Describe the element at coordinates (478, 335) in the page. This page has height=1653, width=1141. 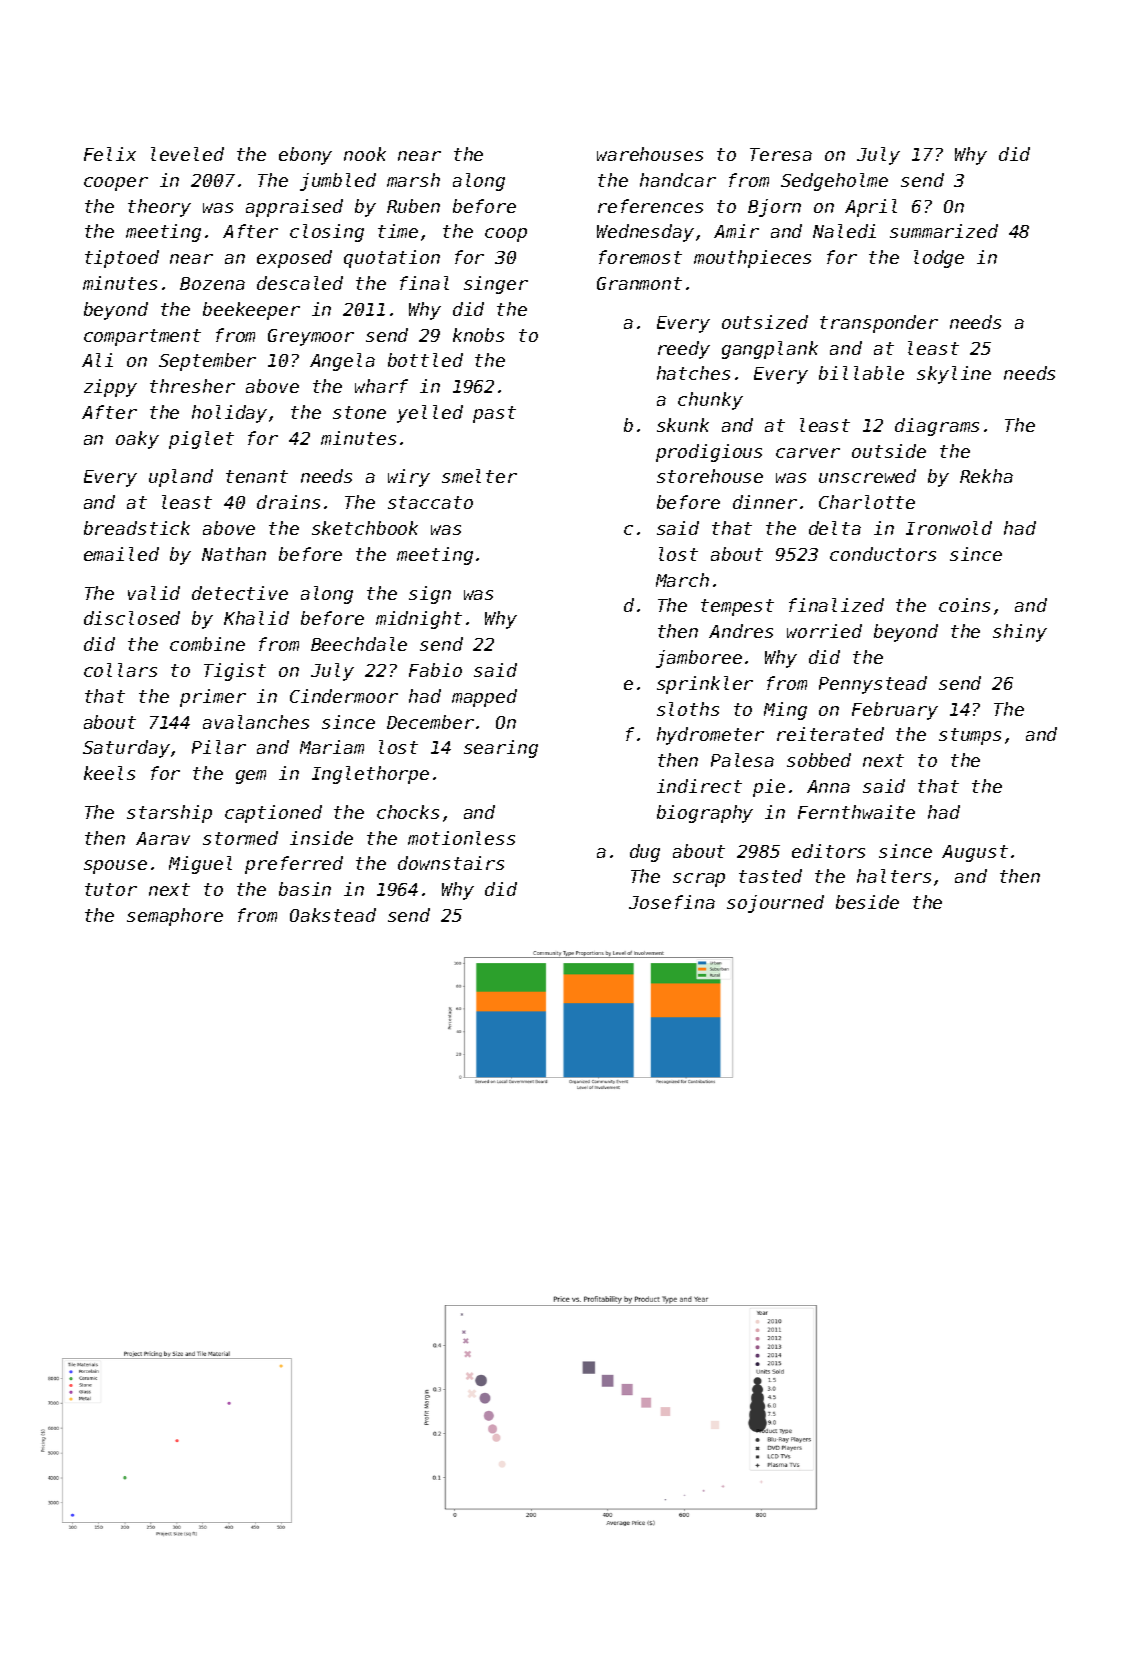
I see `knobs` at that location.
